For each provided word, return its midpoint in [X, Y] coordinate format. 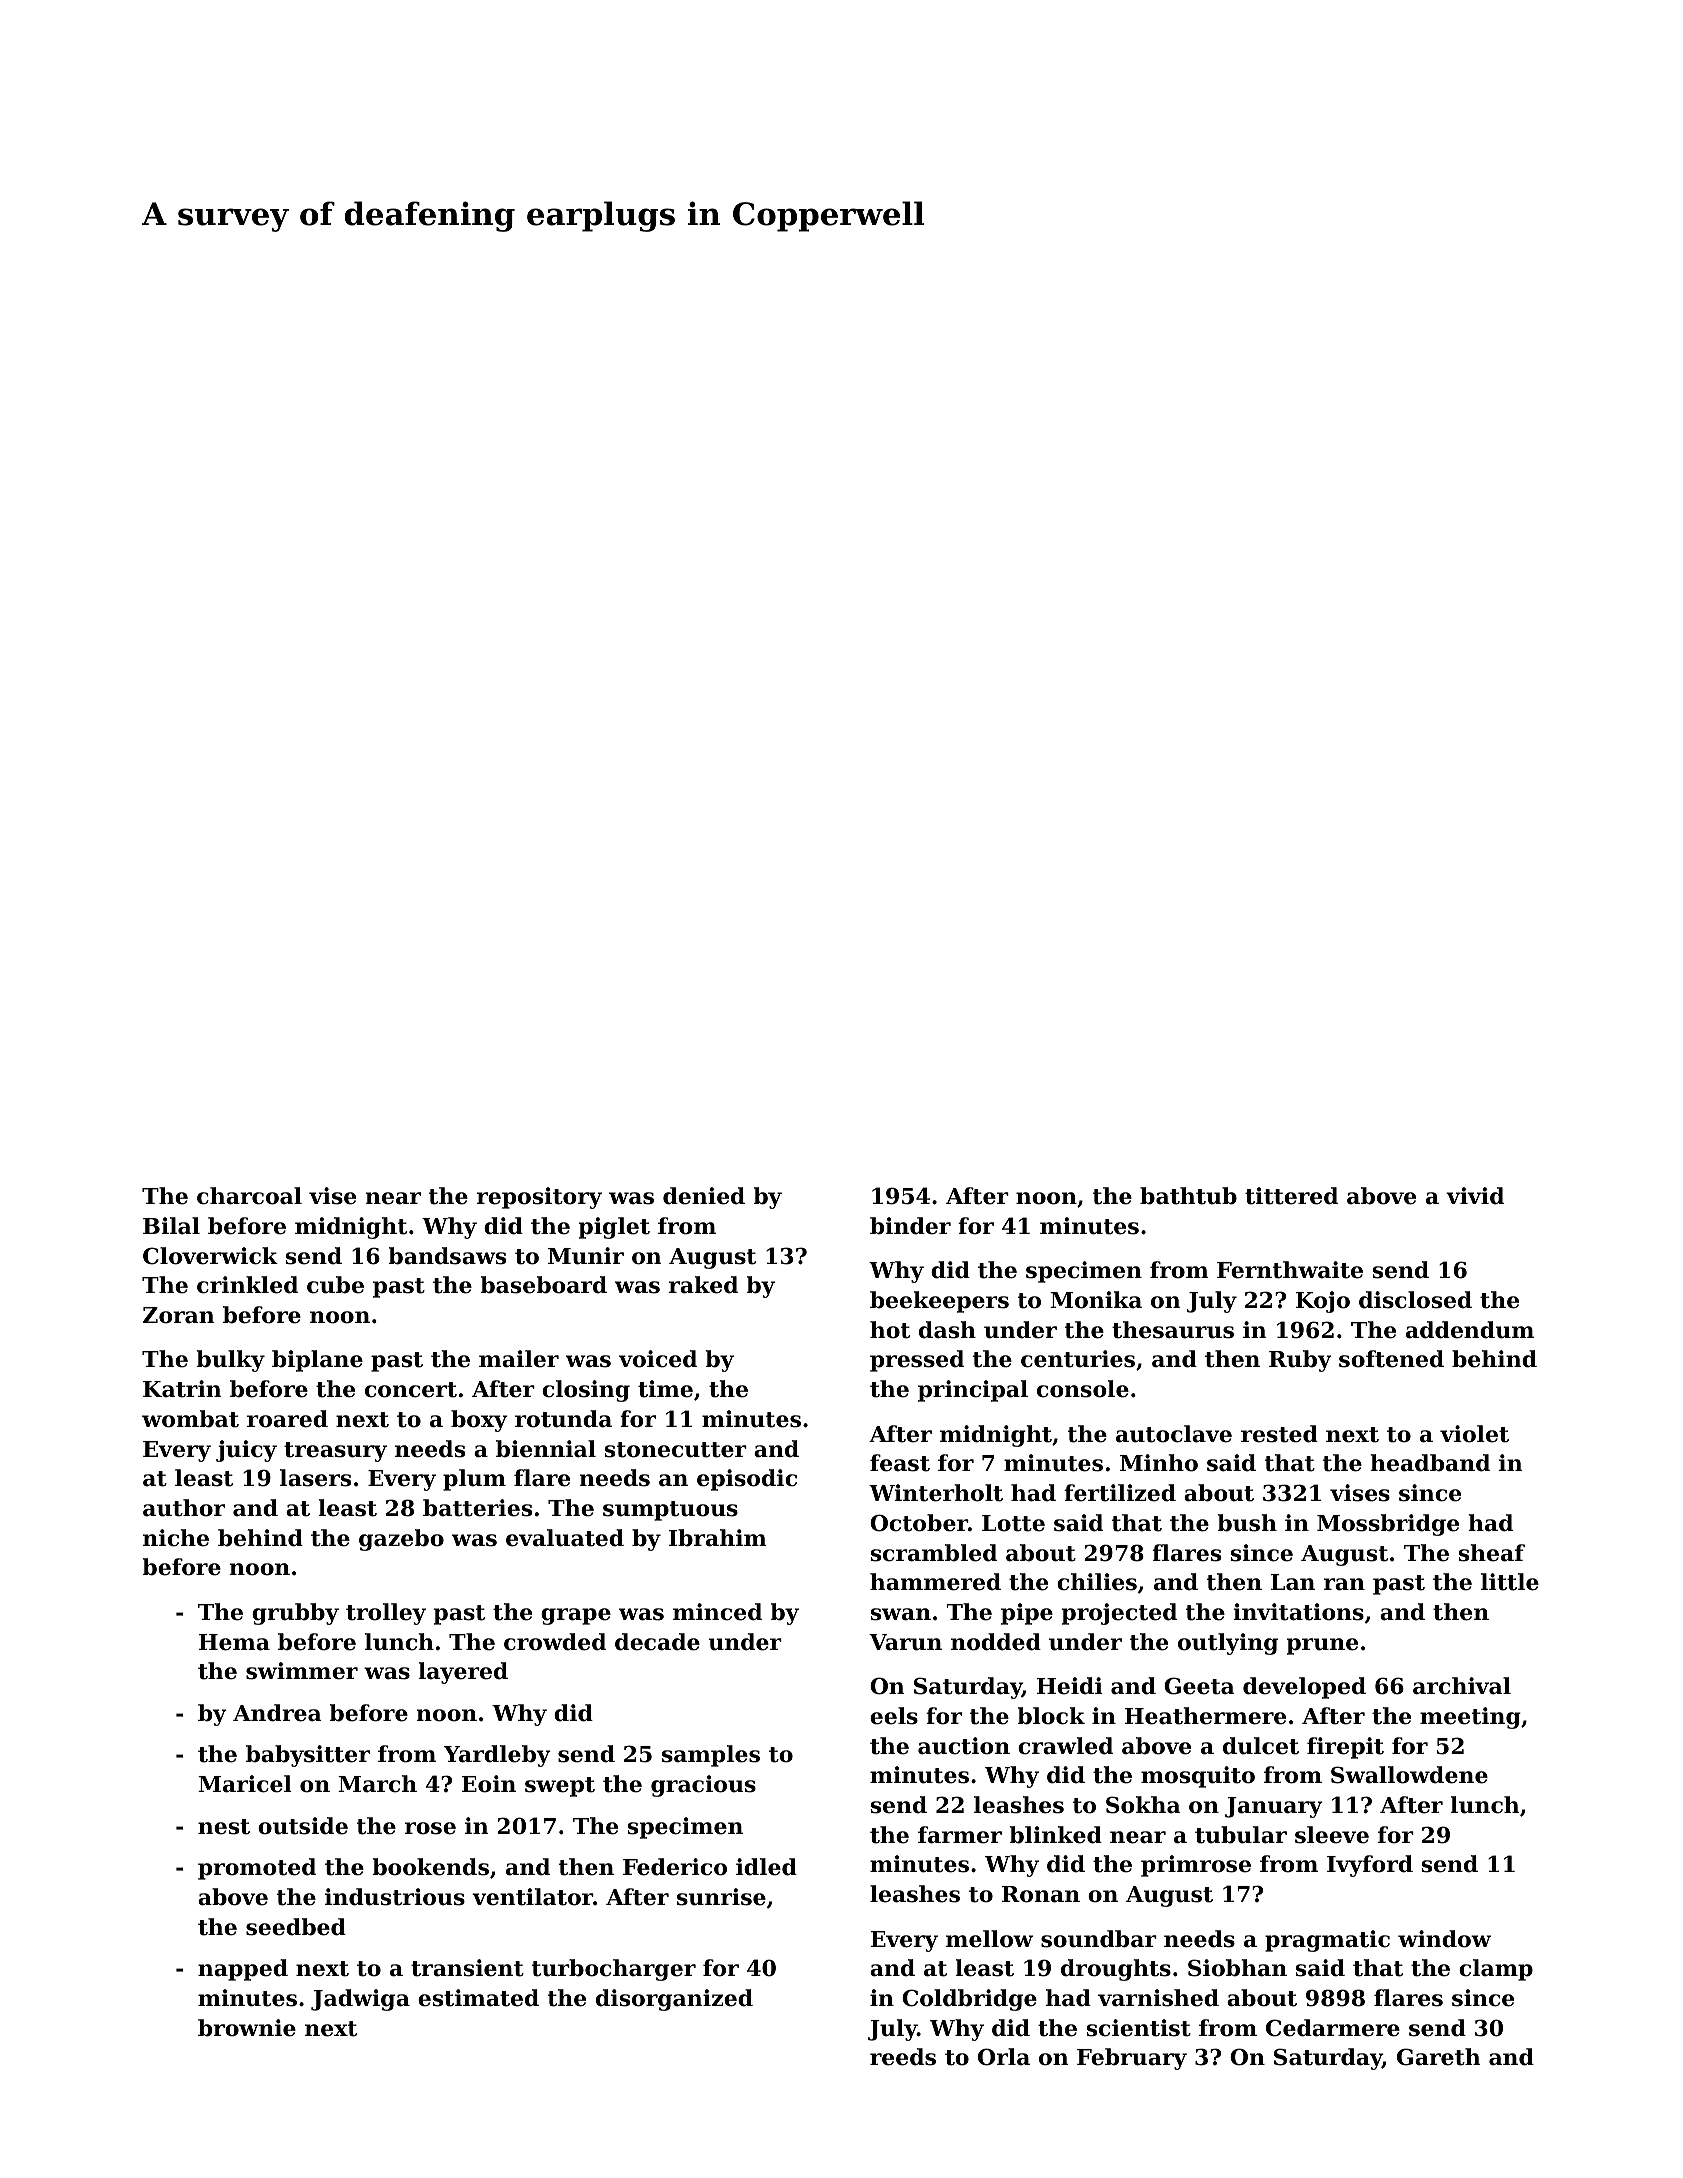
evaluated [565, 1538]
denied [704, 1196]
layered [463, 1673]
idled [766, 1867]
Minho [1159, 1463]
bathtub [1188, 1196]
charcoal [249, 1196]
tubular [1241, 1835]
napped [243, 1970]
